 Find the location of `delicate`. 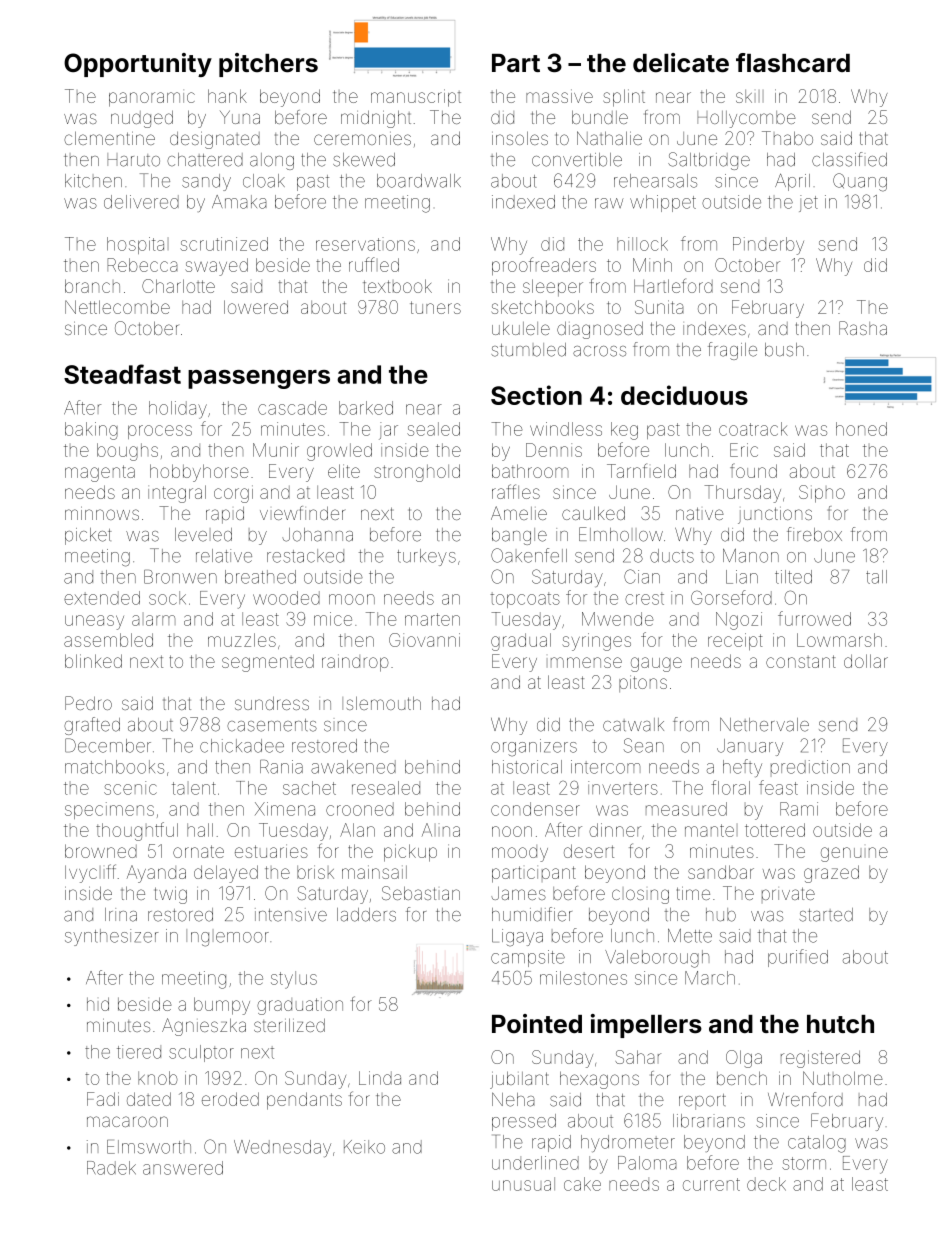

delicate is located at coordinates (681, 63).
